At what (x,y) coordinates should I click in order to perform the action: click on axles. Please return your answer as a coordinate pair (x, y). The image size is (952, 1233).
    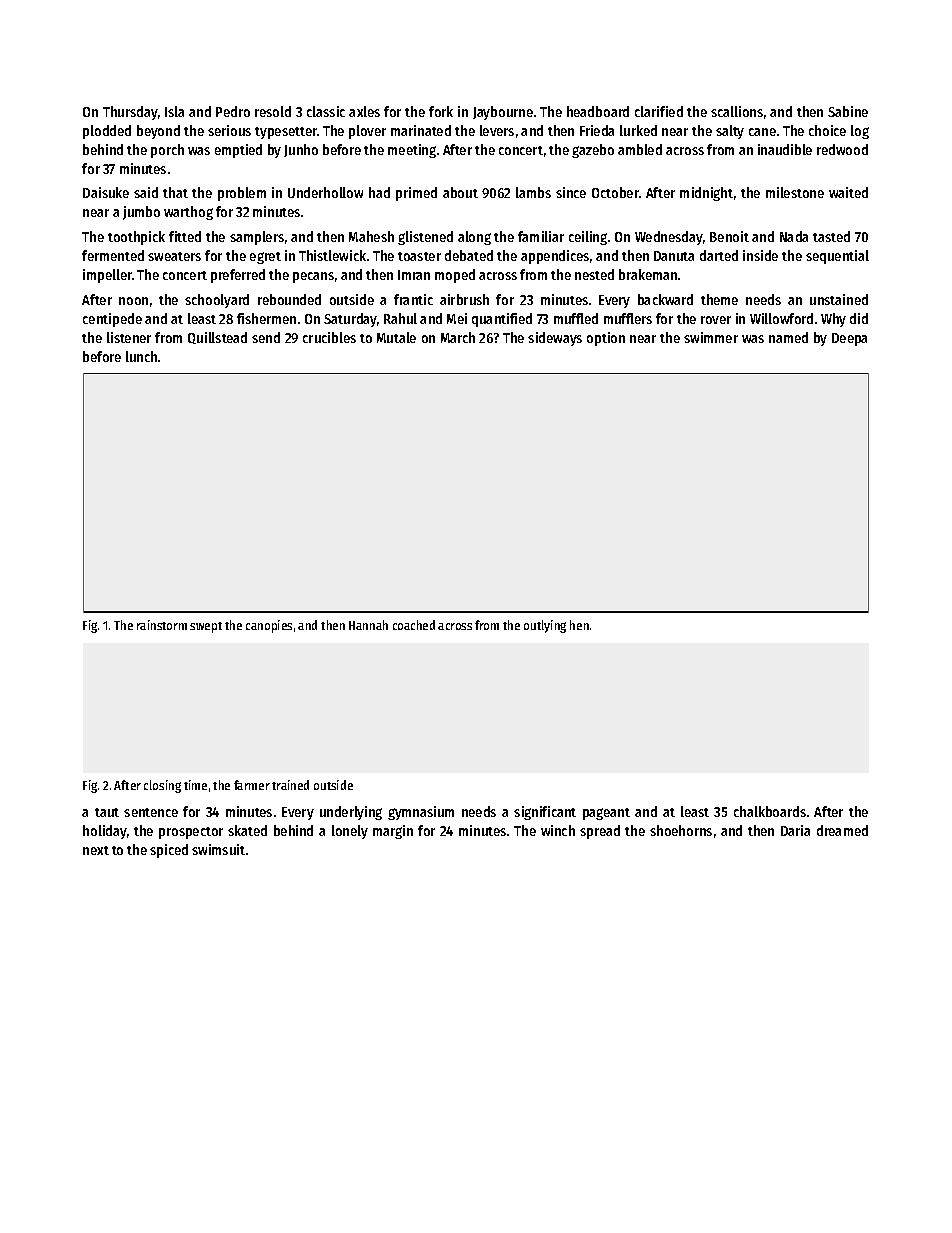
    Looking at the image, I should click on (364, 111).
